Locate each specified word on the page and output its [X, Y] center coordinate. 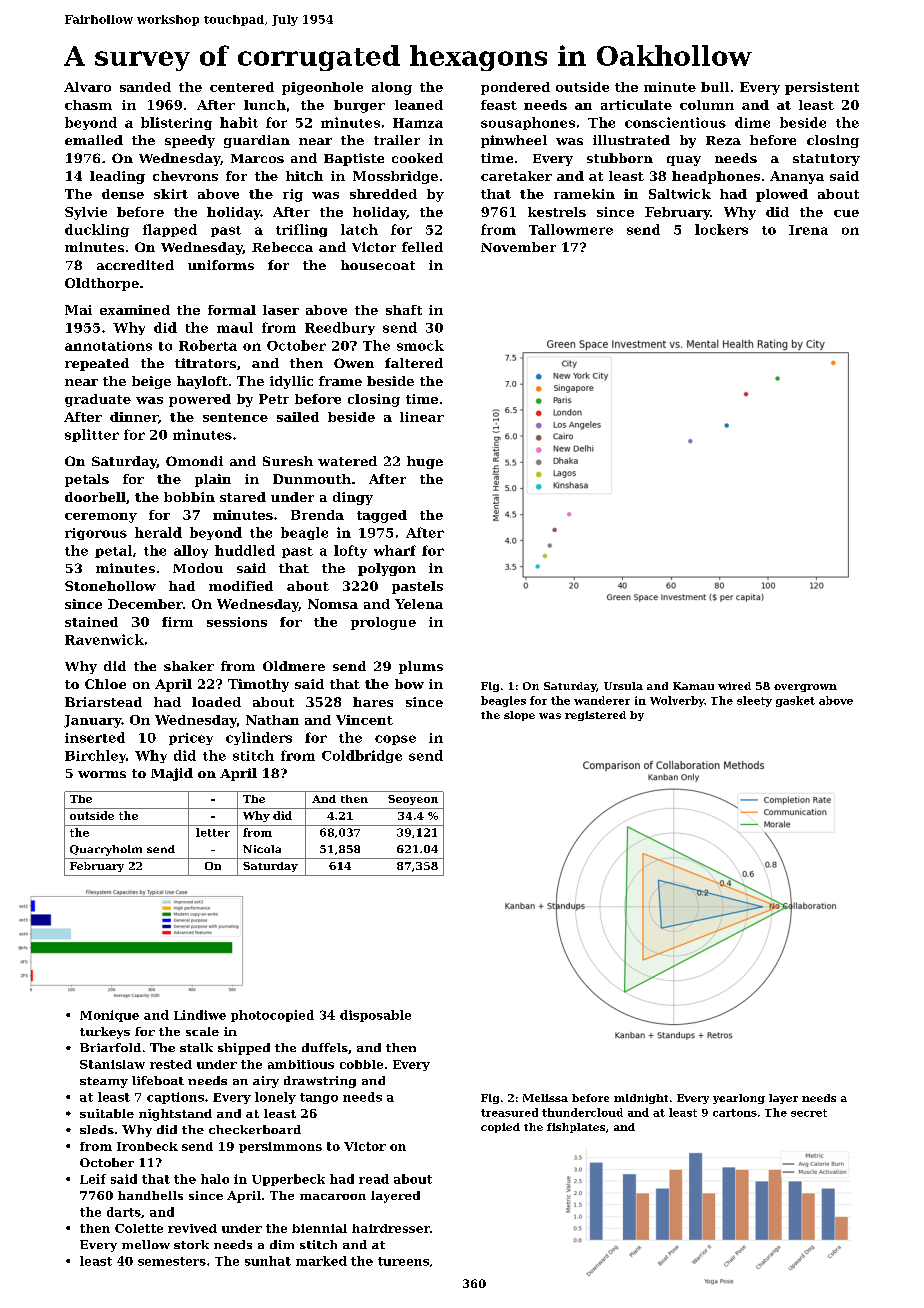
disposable [375, 1016]
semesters [172, 1261]
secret [809, 1113]
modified [241, 586]
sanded [145, 87]
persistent [822, 88]
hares [373, 702]
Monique [109, 1016]
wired [734, 686]
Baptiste [354, 159]
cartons [735, 1113]
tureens [403, 1261]
